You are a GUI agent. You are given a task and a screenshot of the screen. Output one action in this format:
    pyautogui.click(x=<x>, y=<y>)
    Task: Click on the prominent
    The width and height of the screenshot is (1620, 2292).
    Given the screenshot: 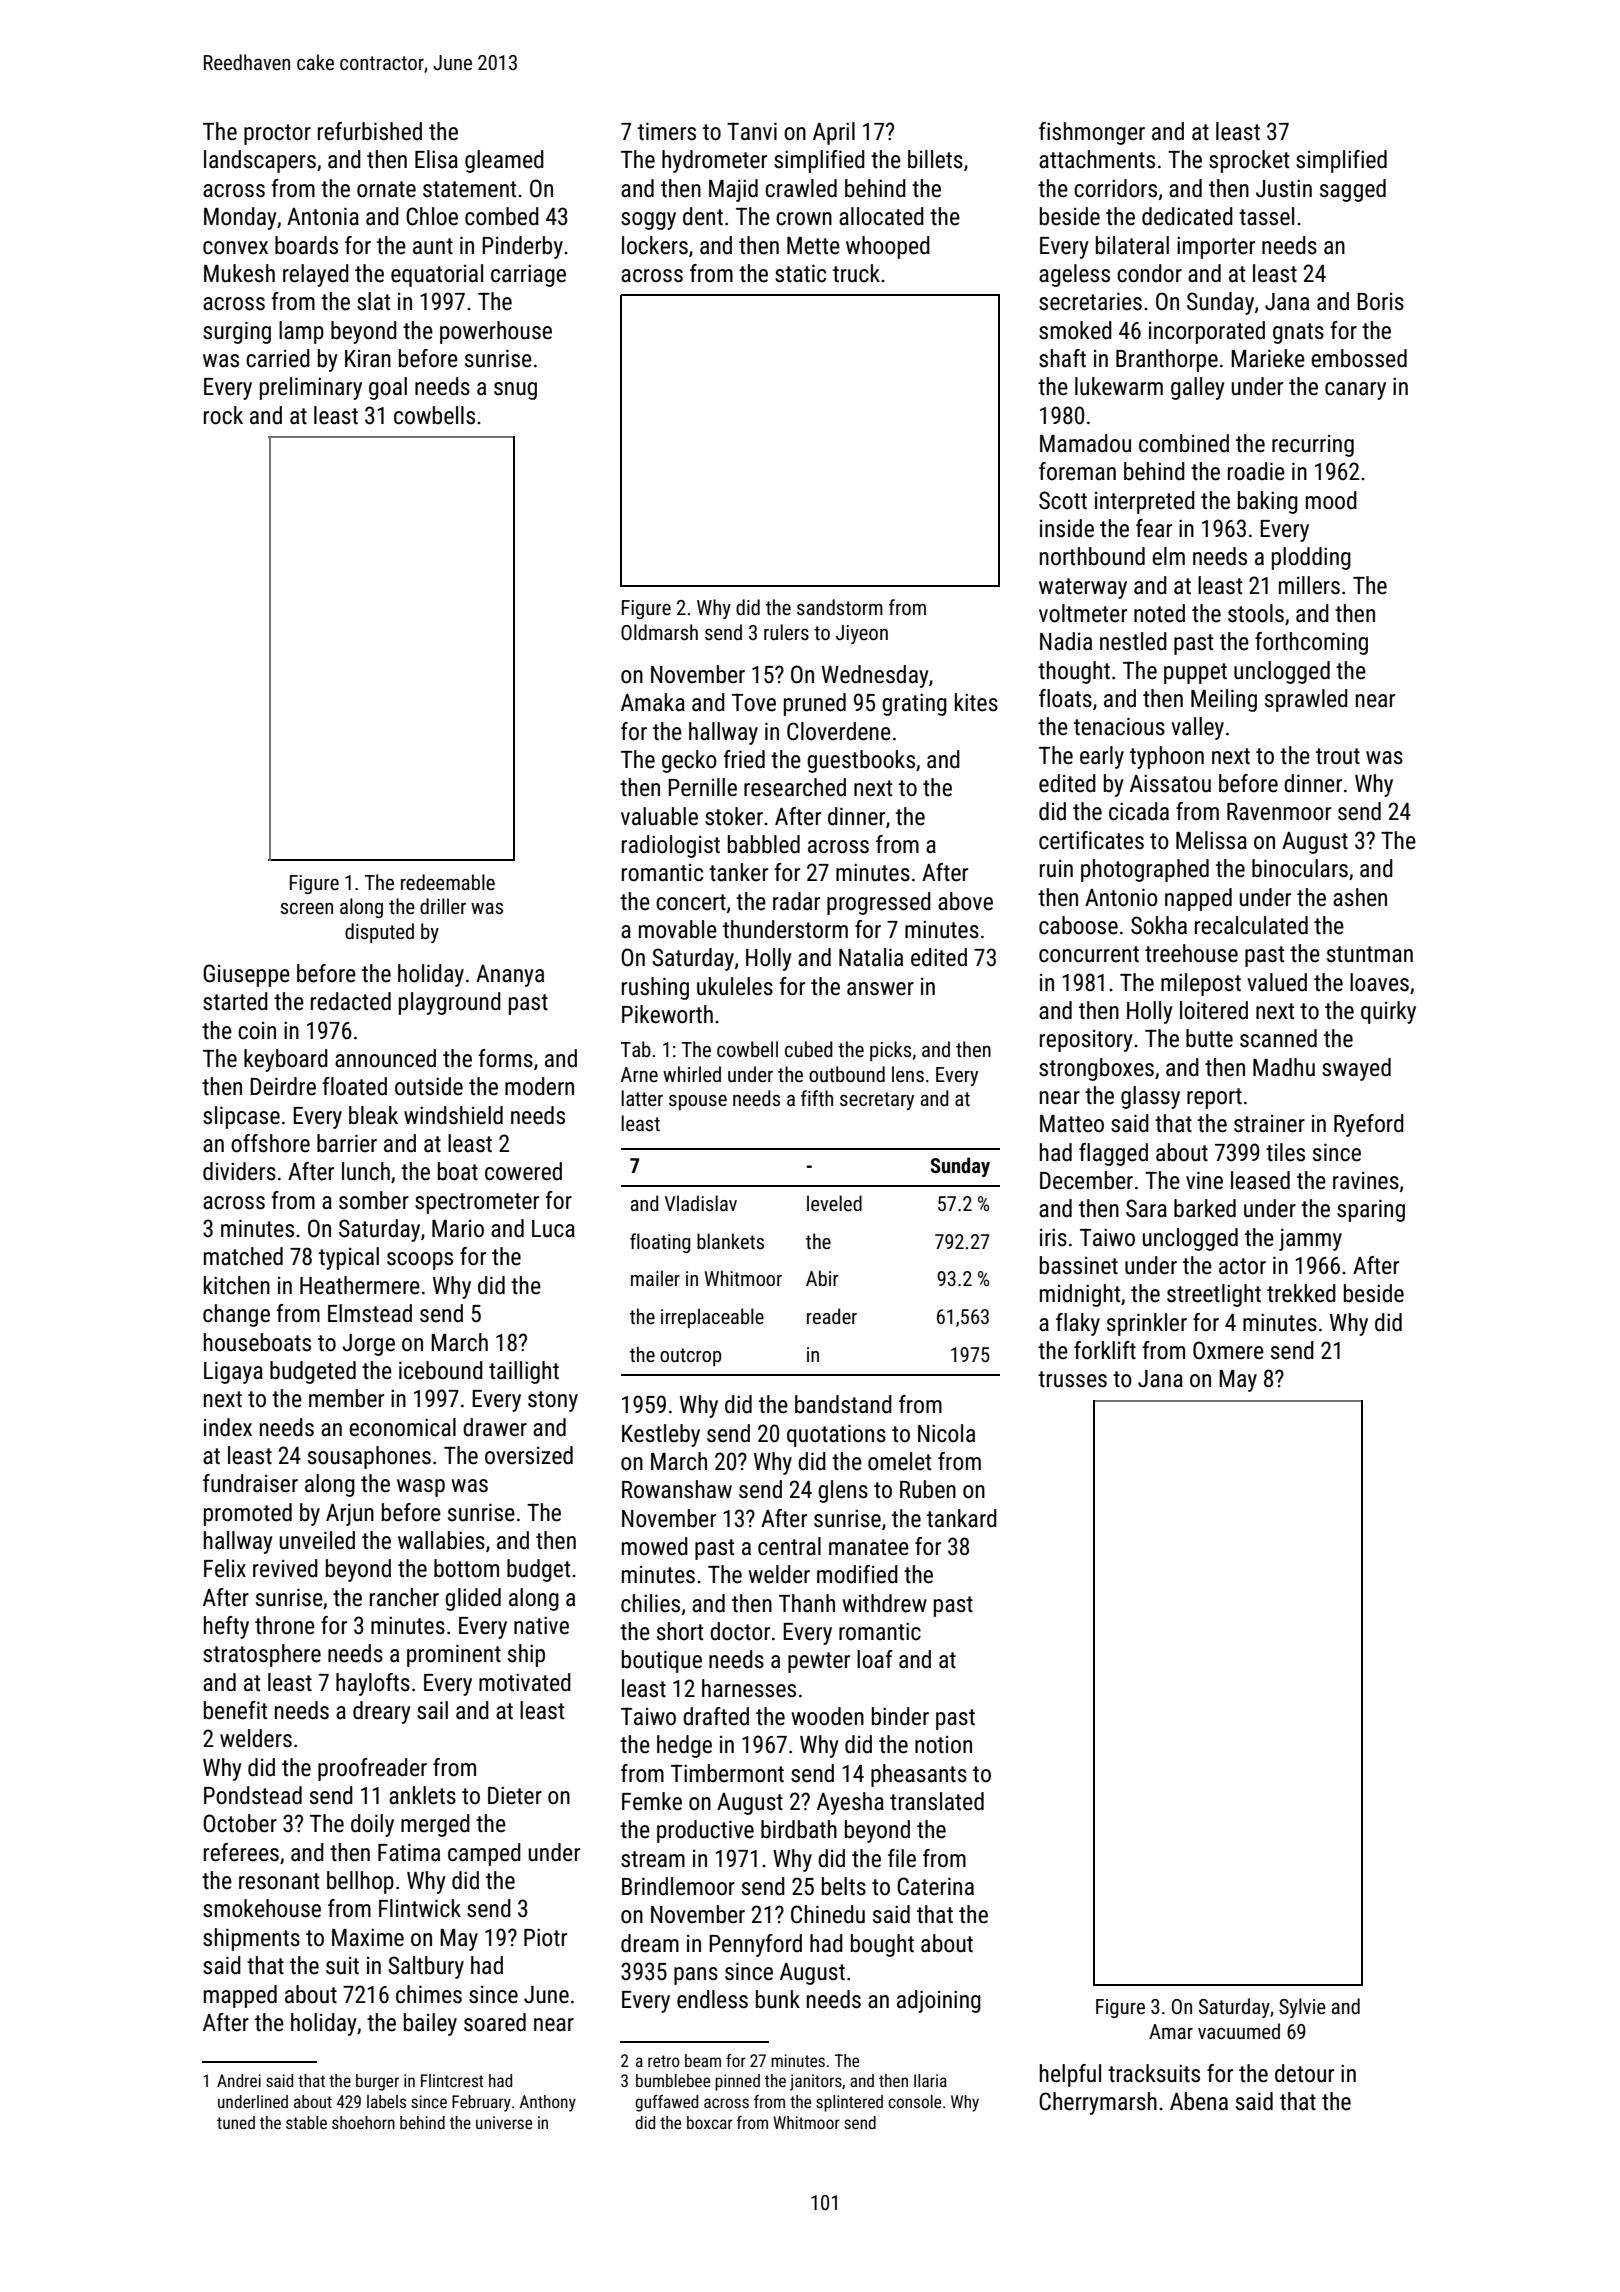 What is the action you would take?
    pyautogui.click(x=454, y=1655)
